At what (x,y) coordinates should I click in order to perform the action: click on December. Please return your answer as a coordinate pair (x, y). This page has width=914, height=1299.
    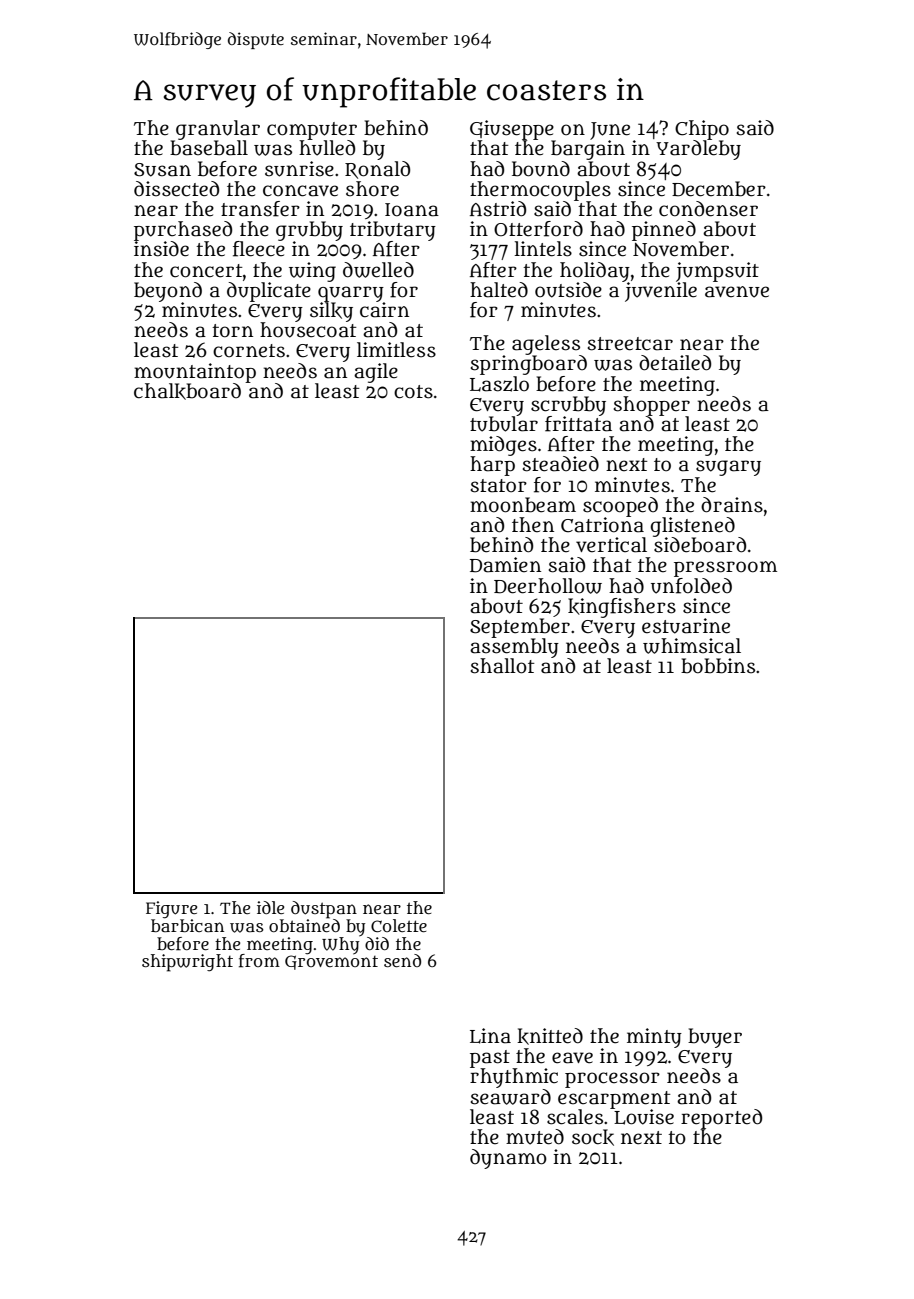
    Looking at the image, I should click on (719, 189).
